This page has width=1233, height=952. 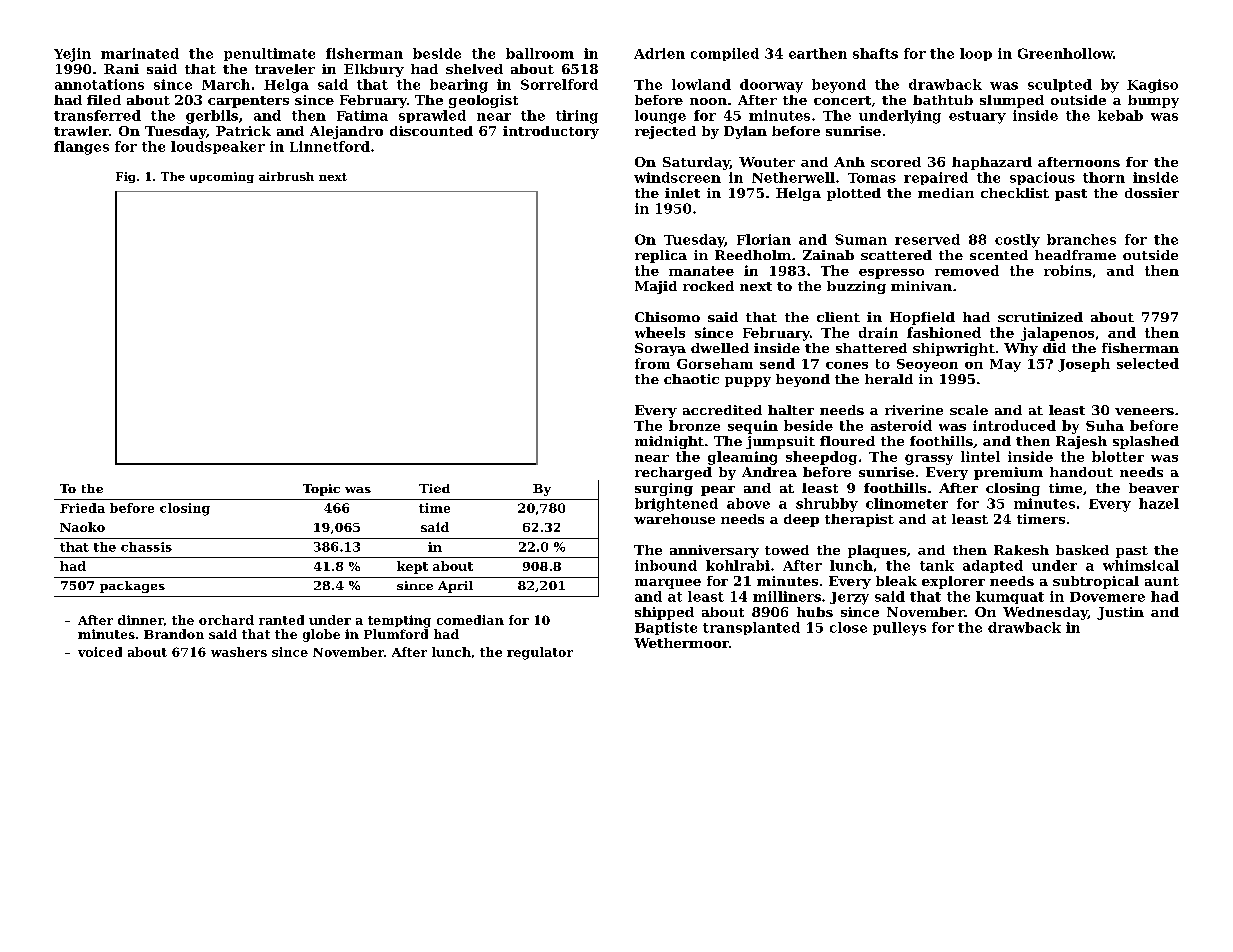 I want to click on Florian, so click(x=764, y=239).
